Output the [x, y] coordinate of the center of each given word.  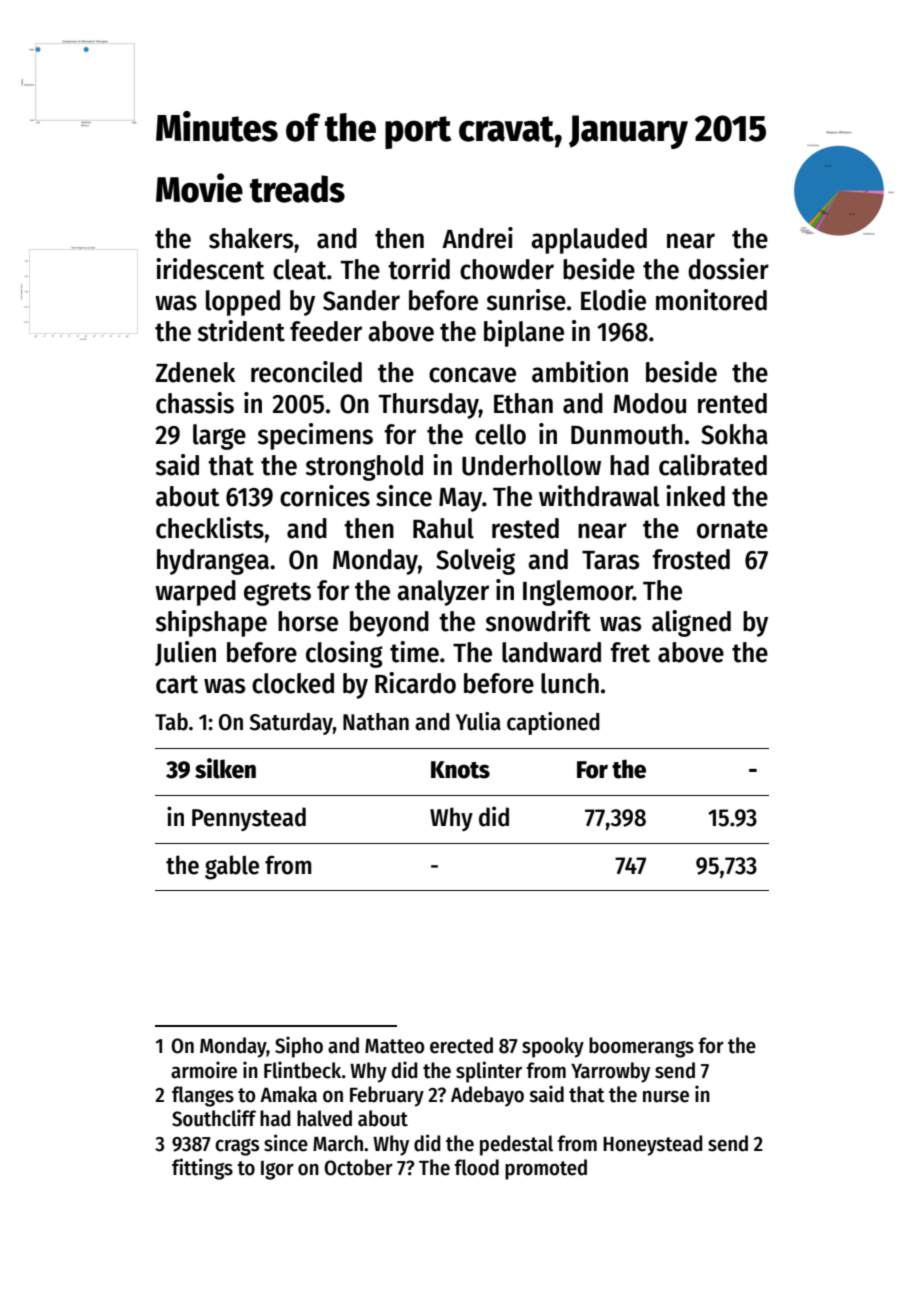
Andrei [477, 238]
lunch [570, 683]
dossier [728, 269]
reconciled [306, 372]
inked [695, 496]
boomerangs [641, 1047]
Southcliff [214, 1118]
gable [232, 867]
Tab [171, 722]
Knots [460, 770]
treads [297, 189]
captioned [553, 723]
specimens [315, 436]
